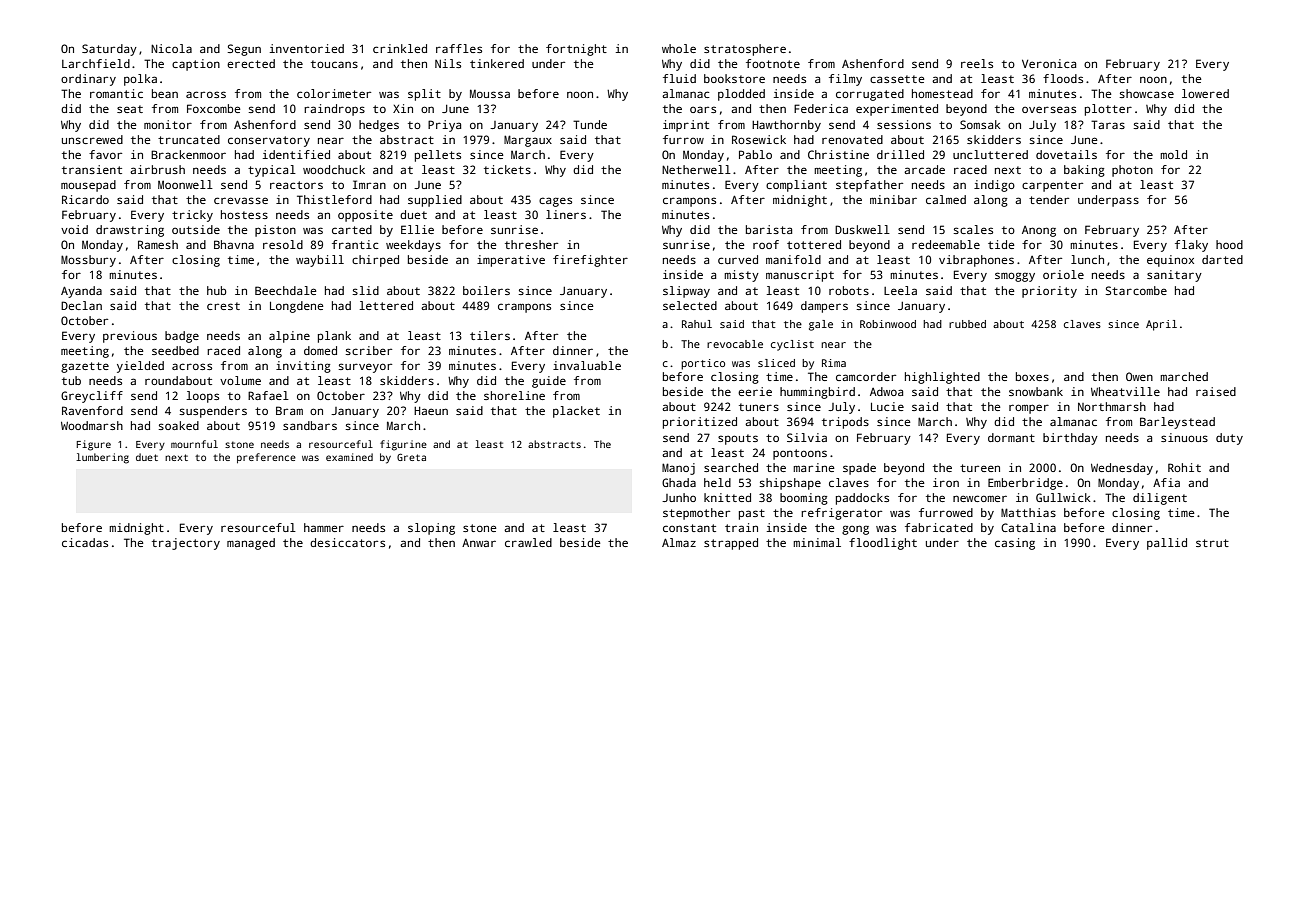 The image size is (1308, 924). I want to click on raindrops, so click(334, 110).
